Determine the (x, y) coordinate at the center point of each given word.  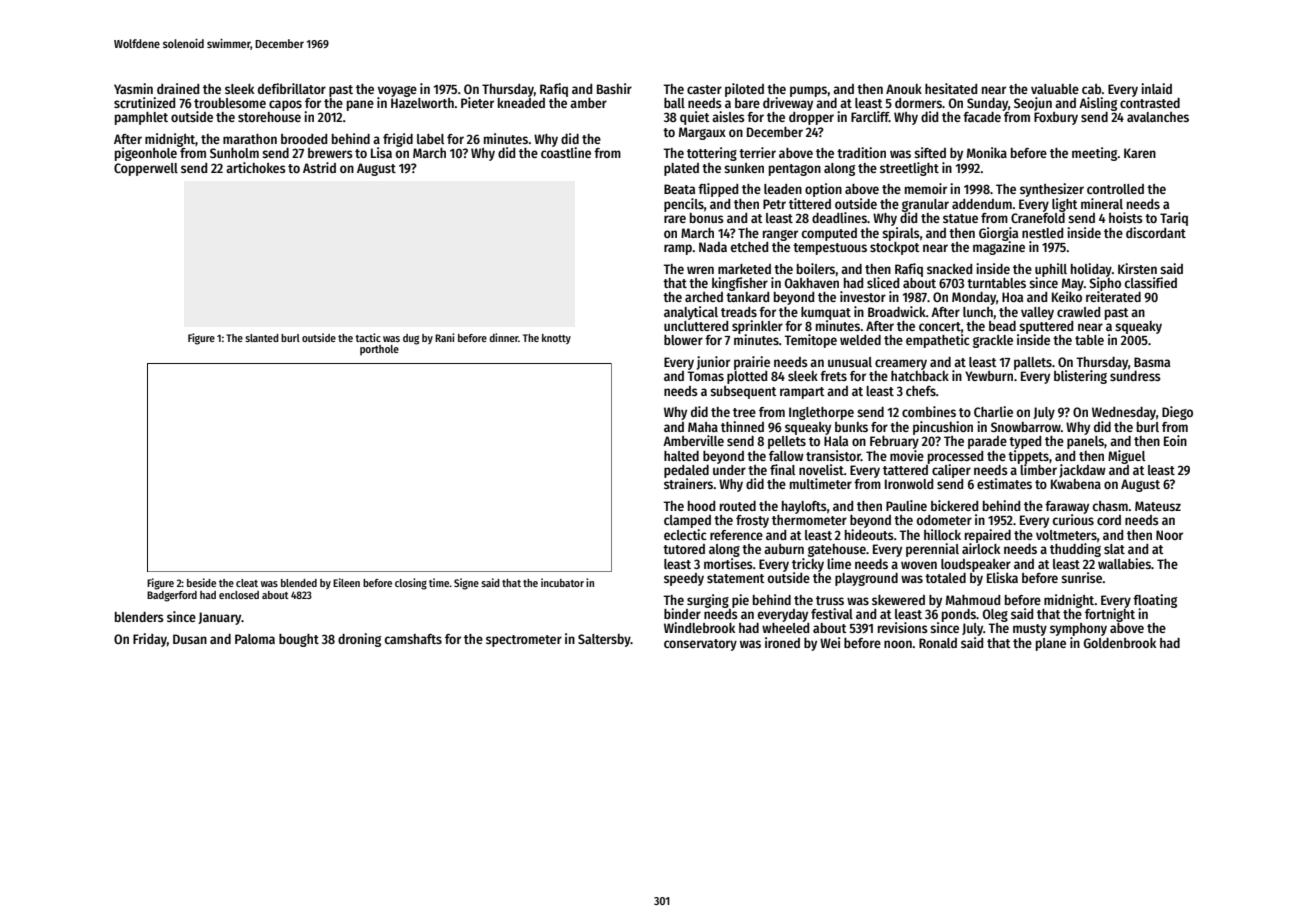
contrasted (1150, 103)
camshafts (413, 639)
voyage (397, 91)
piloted (744, 90)
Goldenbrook (1120, 643)
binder (682, 613)
